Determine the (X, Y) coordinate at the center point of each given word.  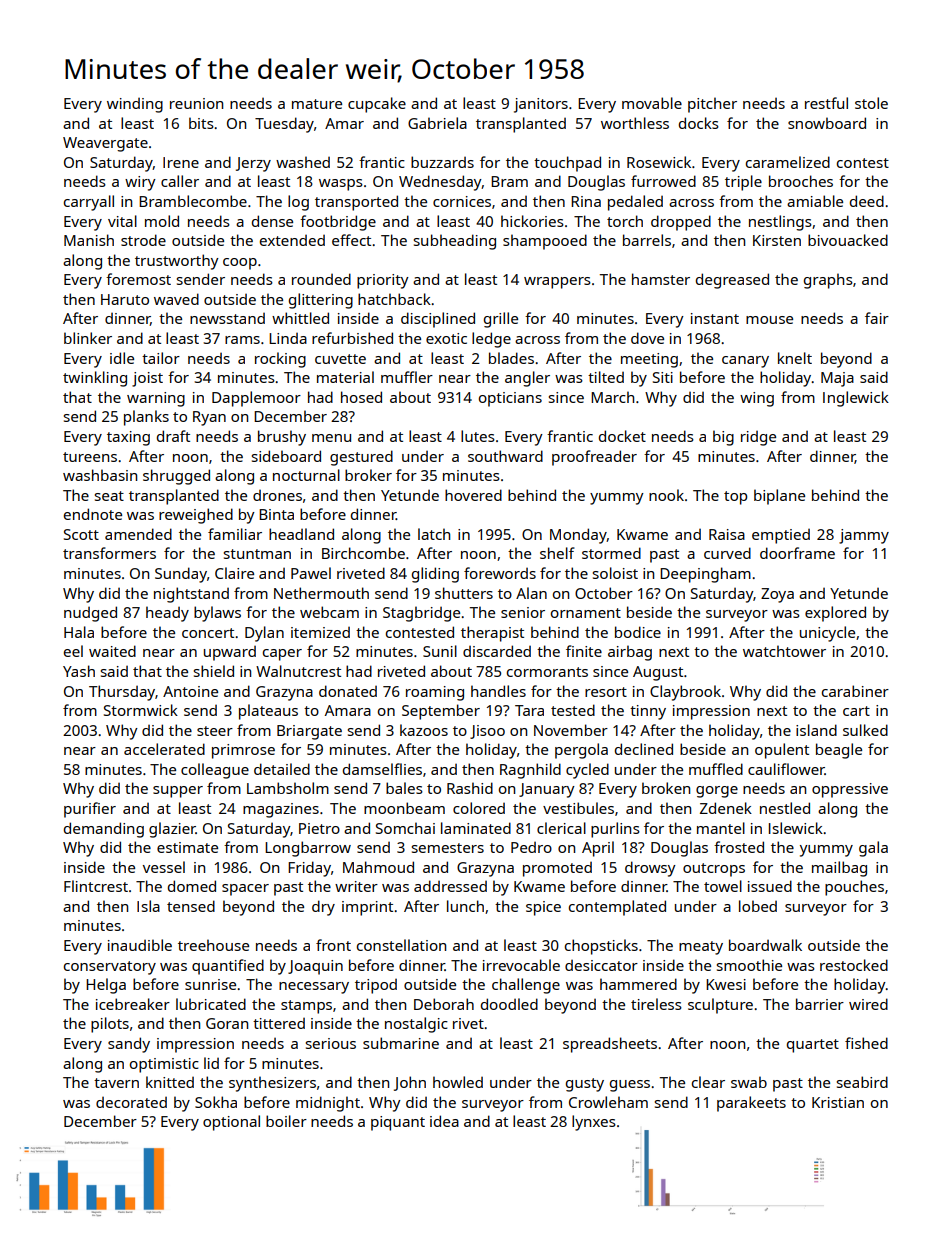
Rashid (470, 788)
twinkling (95, 379)
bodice (638, 632)
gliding (435, 575)
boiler (286, 1121)
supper (178, 792)
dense (272, 221)
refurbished (352, 338)
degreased (732, 281)
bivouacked (848, 240)
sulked (865, 730)
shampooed (545, 242)
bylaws (217, 614)
